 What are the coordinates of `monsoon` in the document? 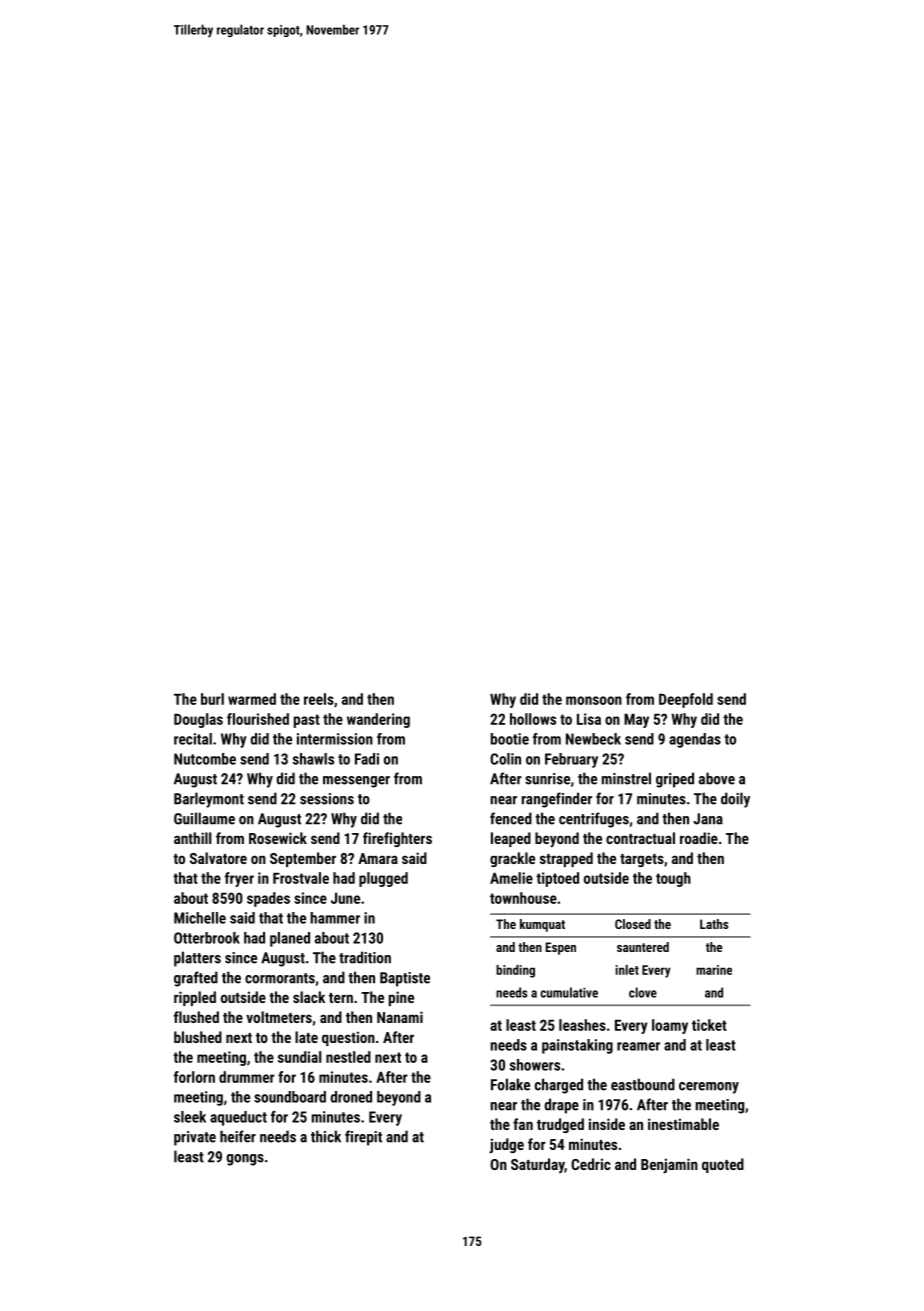 It's located at (594, 700).
